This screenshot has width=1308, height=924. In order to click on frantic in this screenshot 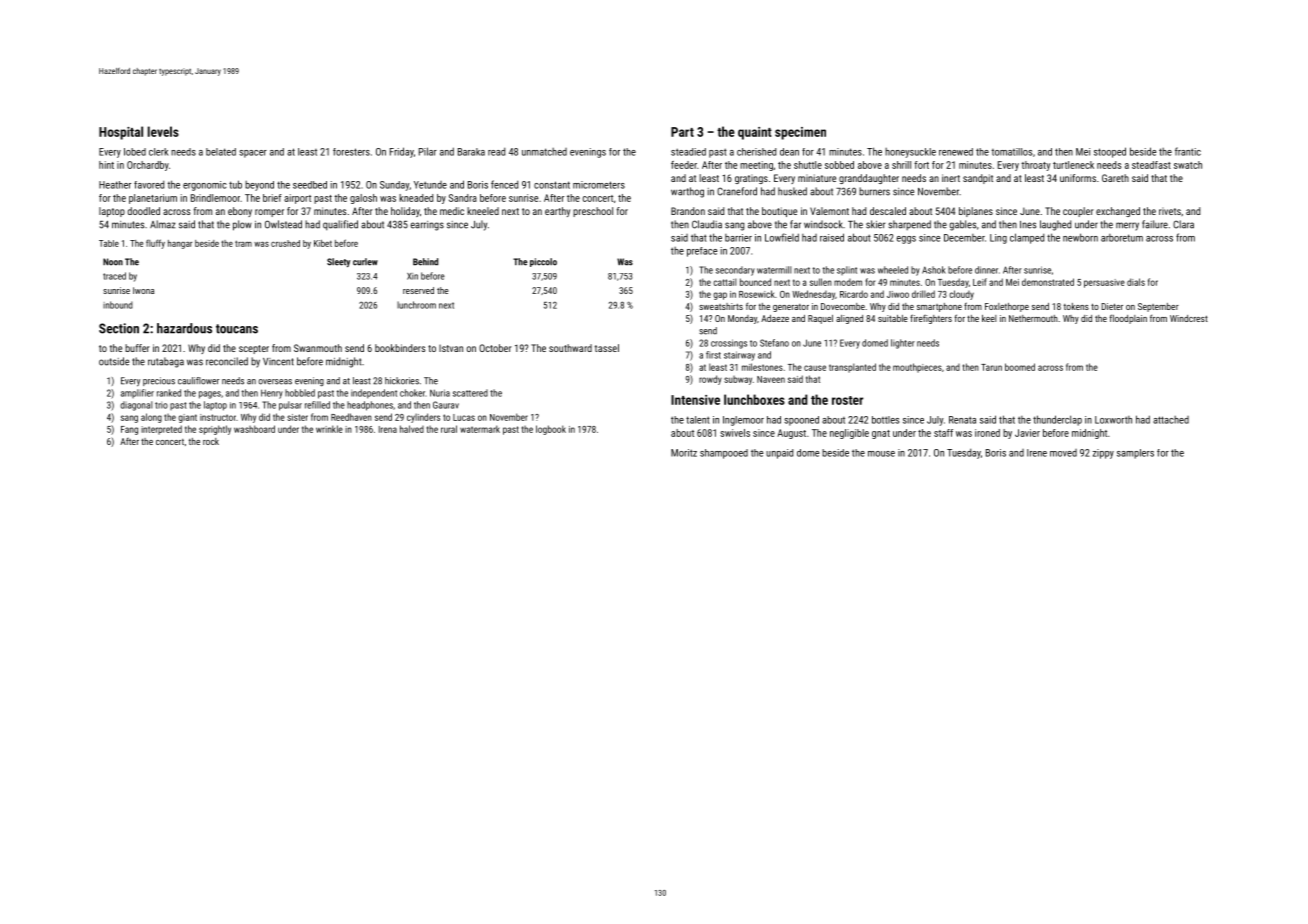, I will do `click(1188, 151)`.
